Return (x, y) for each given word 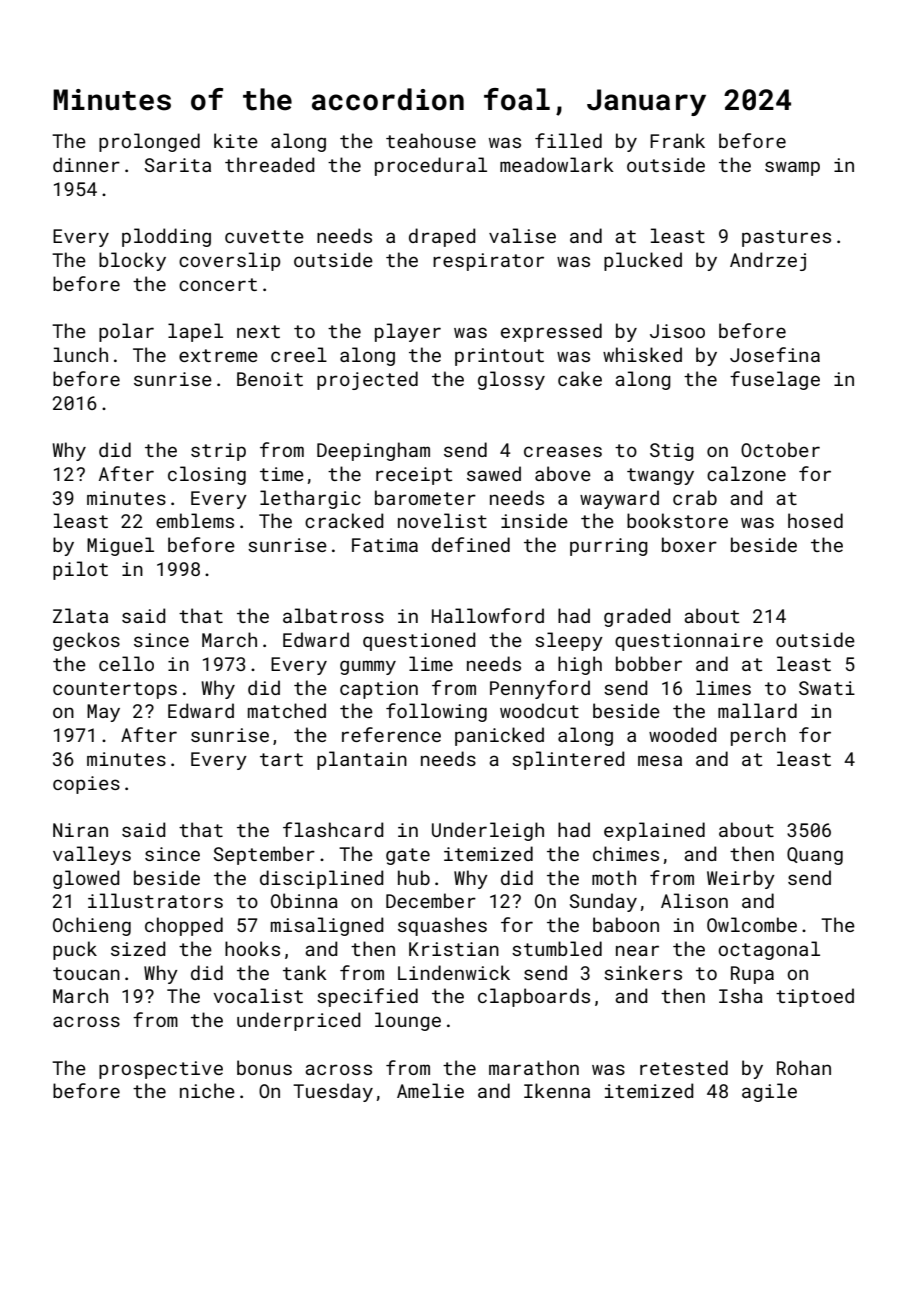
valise (522, 235)
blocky (132, 261)
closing (207, 475)
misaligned (327, 926)
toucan (86, 973)
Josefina (775, 354)
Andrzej (768, 261)
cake (580, 378)
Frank (677, 140)
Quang (815, 856)
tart (281, 759)
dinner (86, 164)
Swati (827, 688)
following (436, 712)
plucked (643, 261)
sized (138, 948)
